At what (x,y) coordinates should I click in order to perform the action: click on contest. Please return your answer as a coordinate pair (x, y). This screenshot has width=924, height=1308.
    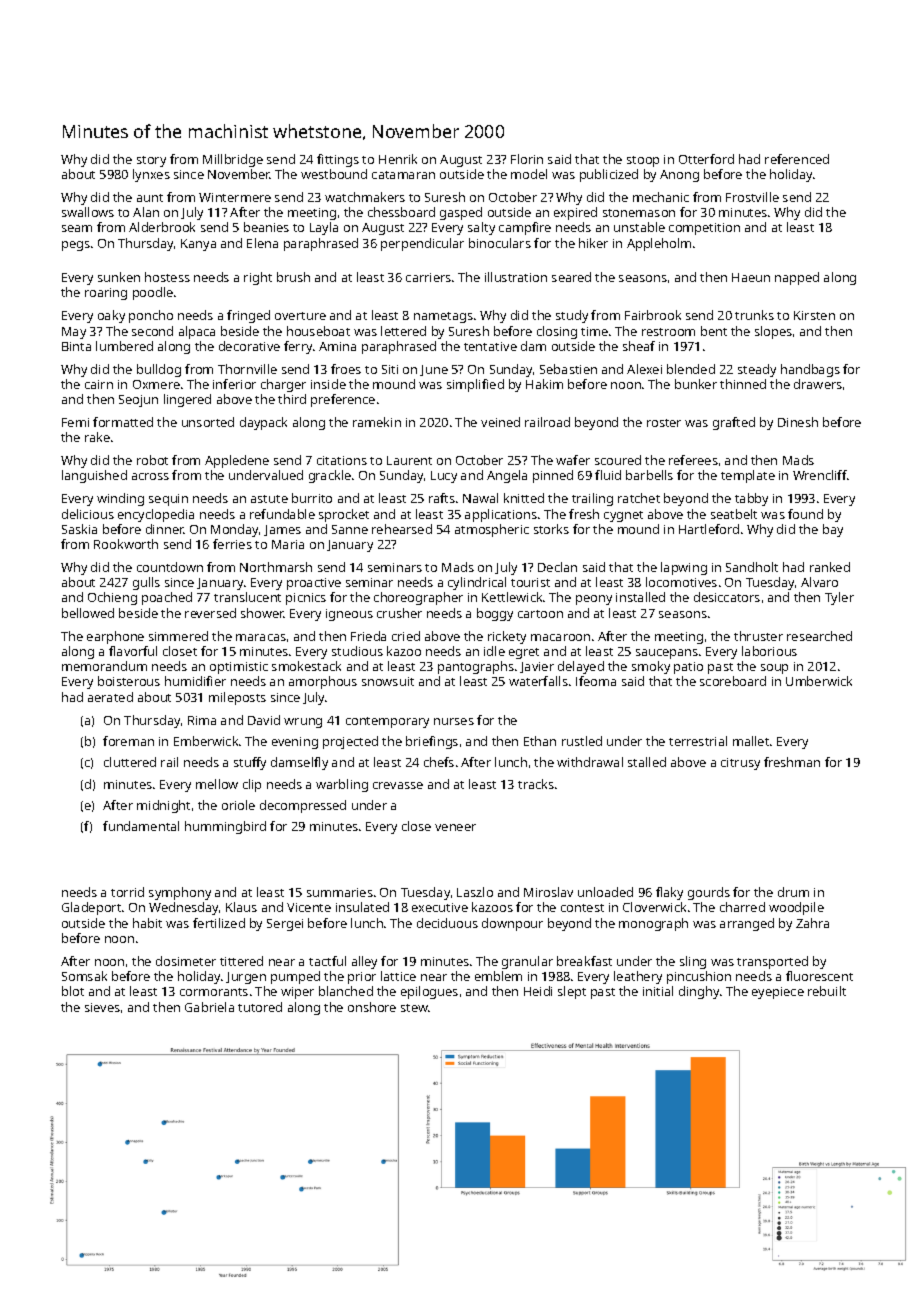
    Looking at the image, I should click on (582, 908).
